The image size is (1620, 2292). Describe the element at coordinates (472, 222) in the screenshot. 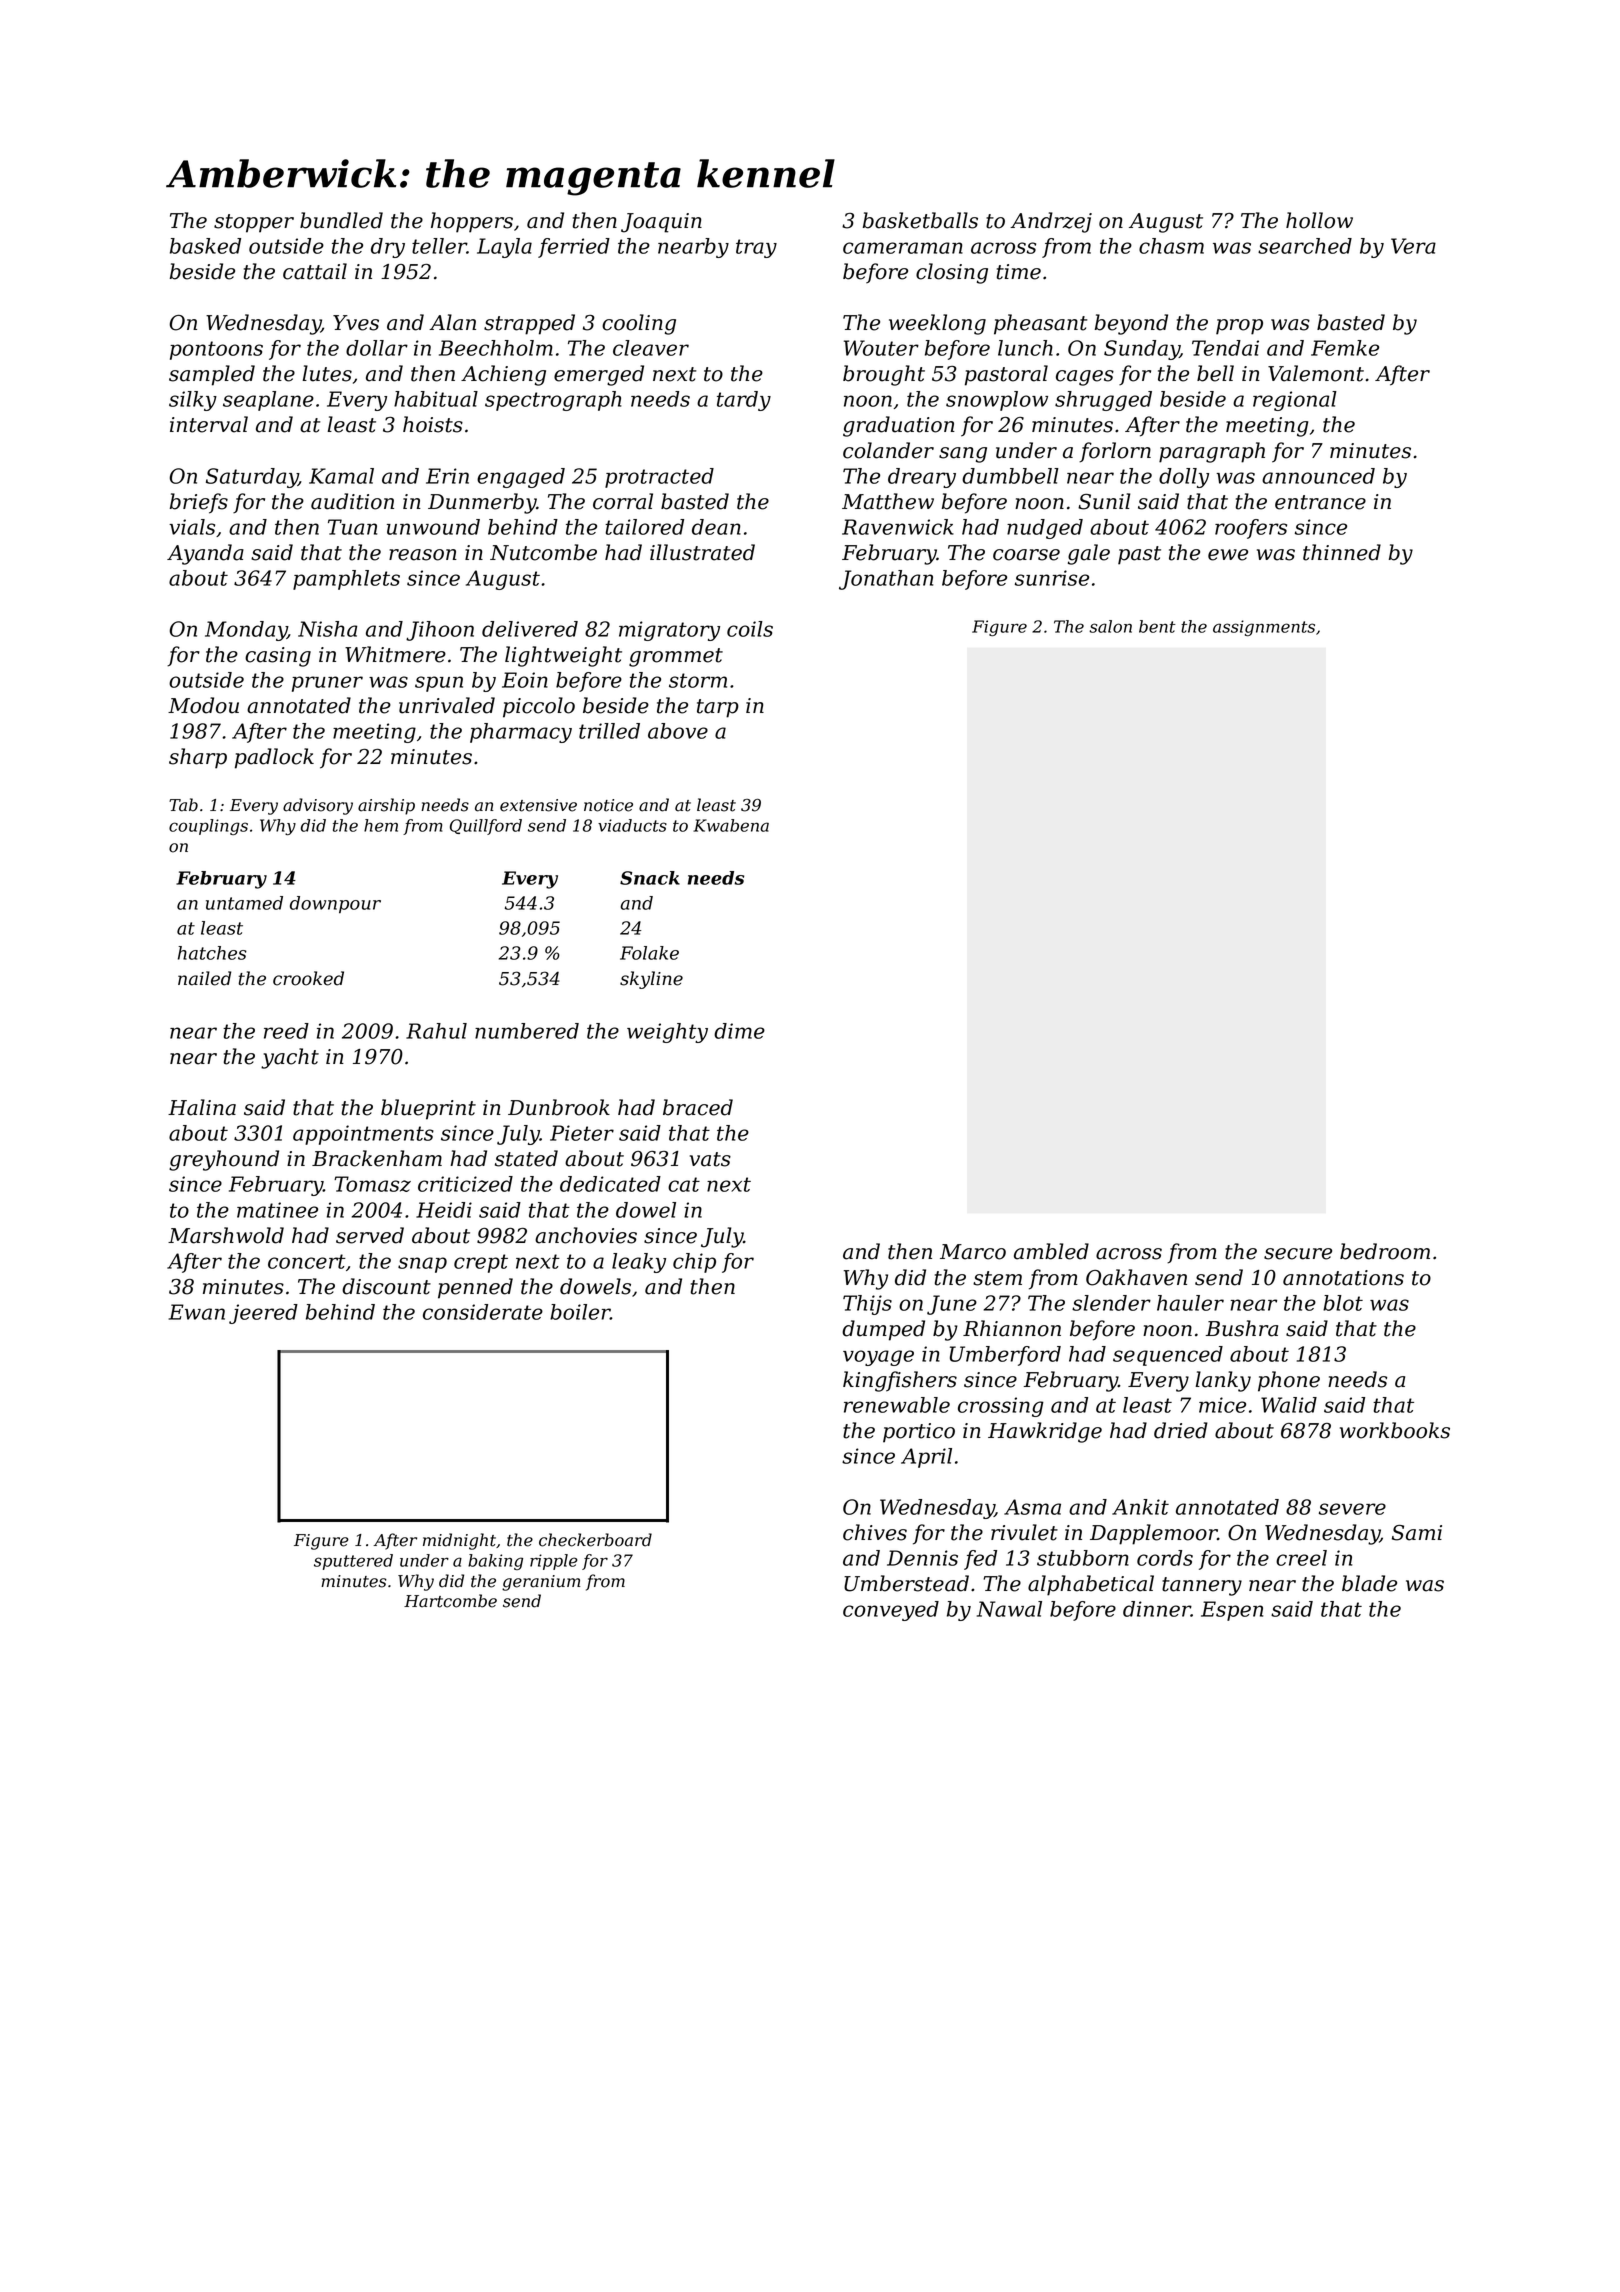

I see `hoppers` at that location.
